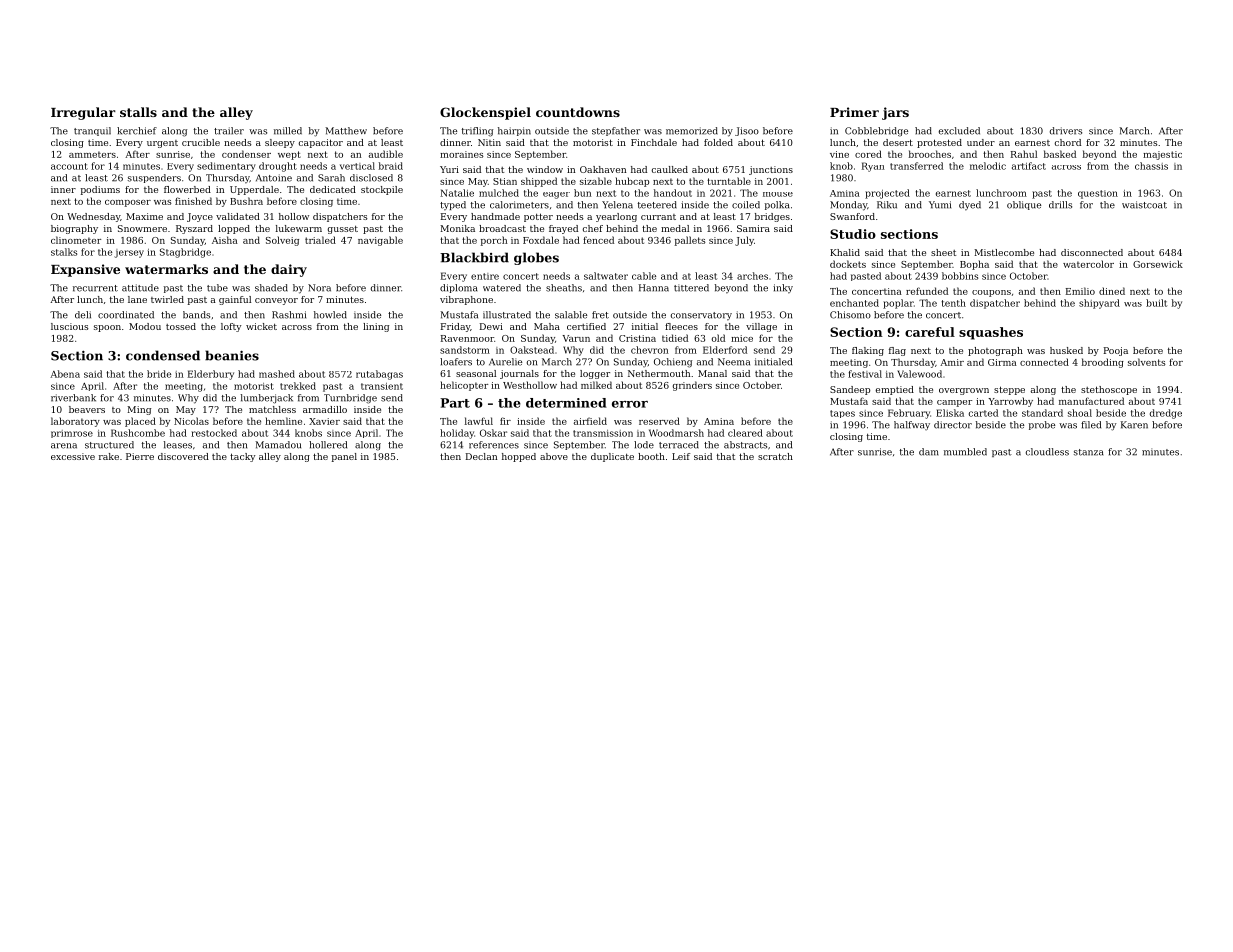  Describe the element at coordinates (1109, 390) in the screenshot. I see `stethoscope` at that location.
